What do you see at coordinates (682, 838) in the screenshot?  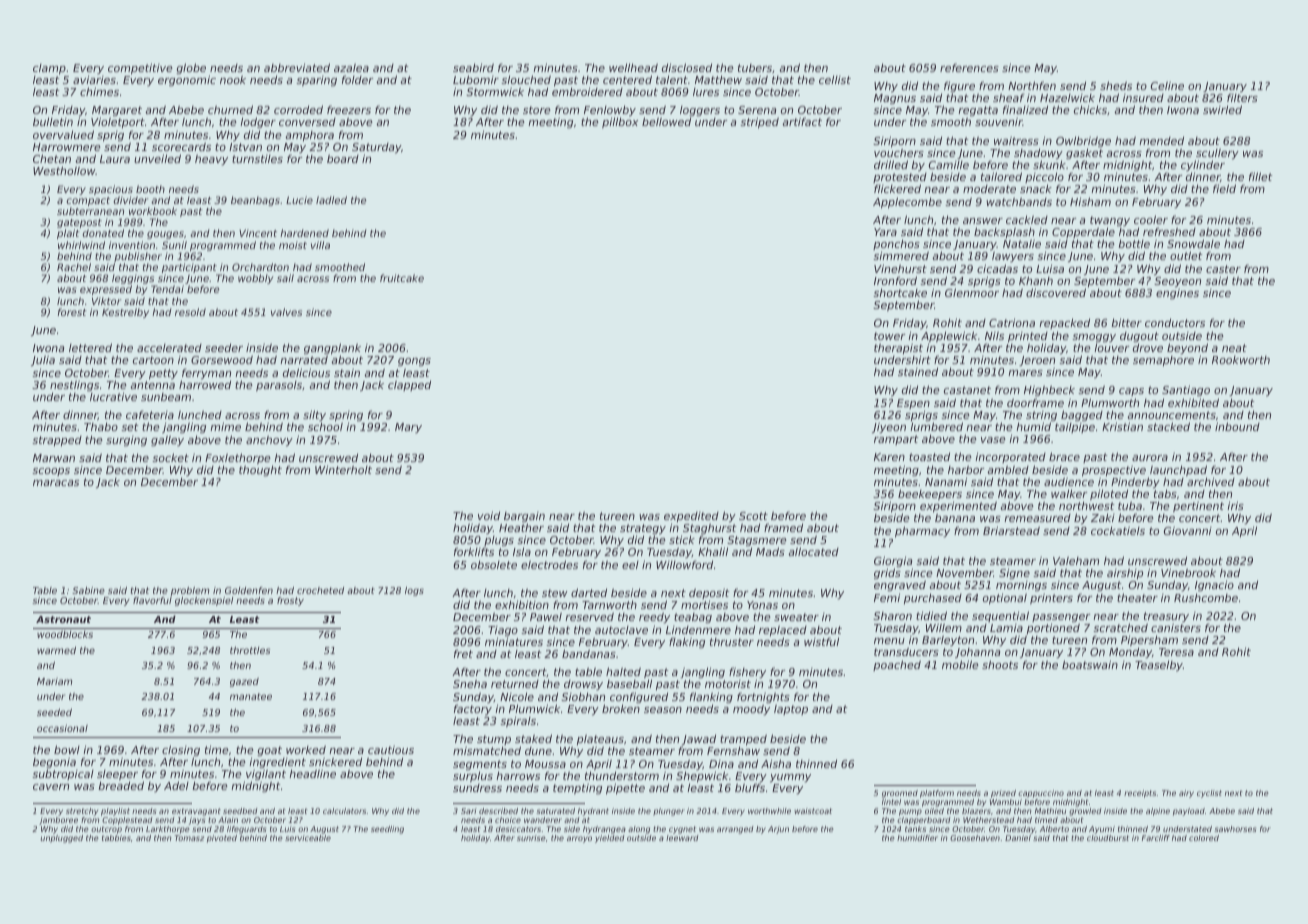 I see `leeward` at bounding box center [682, 838].
